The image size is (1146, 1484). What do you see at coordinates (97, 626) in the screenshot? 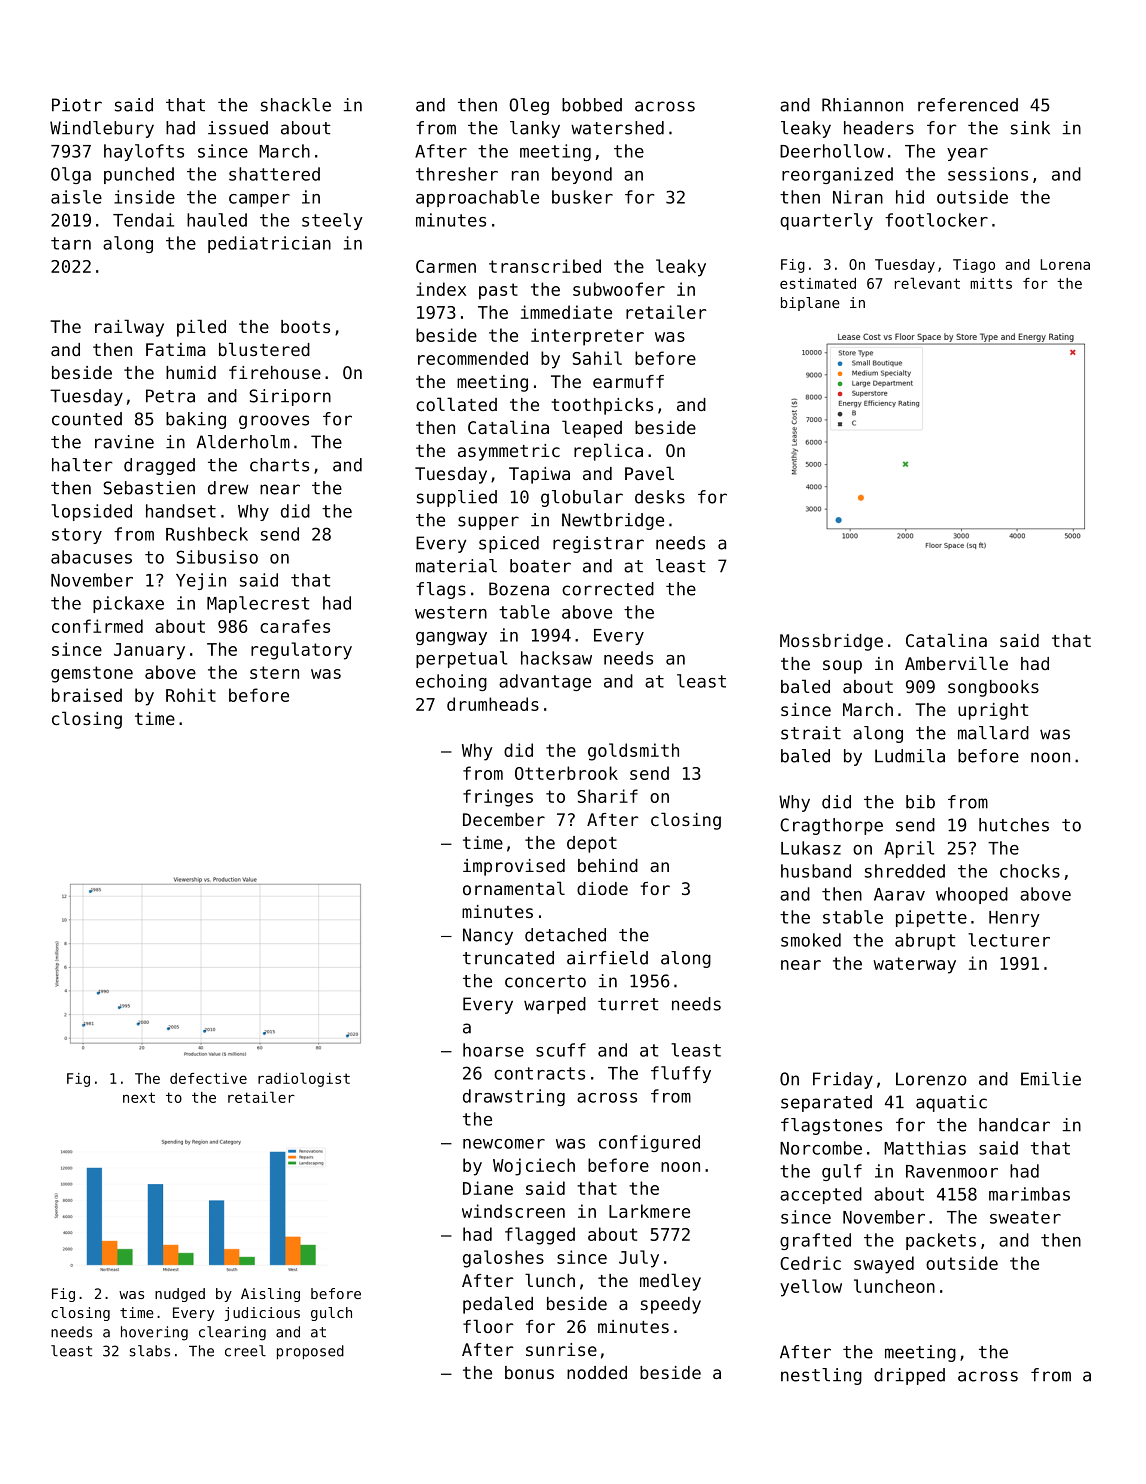
I see `confirmed` at bounding box center [97, 626].
